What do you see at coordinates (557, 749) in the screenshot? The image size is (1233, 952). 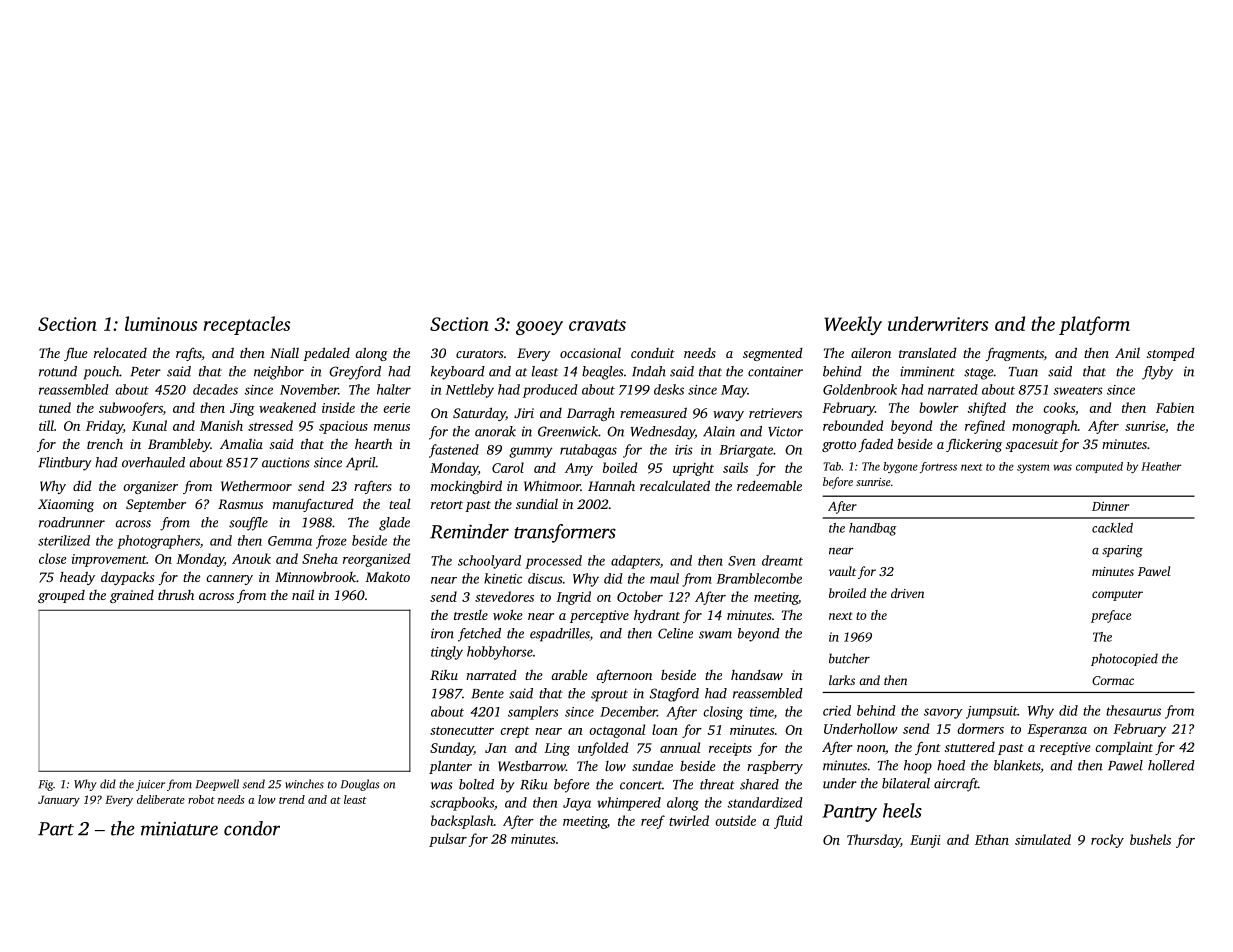 I see `Ling` at bounding box center [557, 749].
